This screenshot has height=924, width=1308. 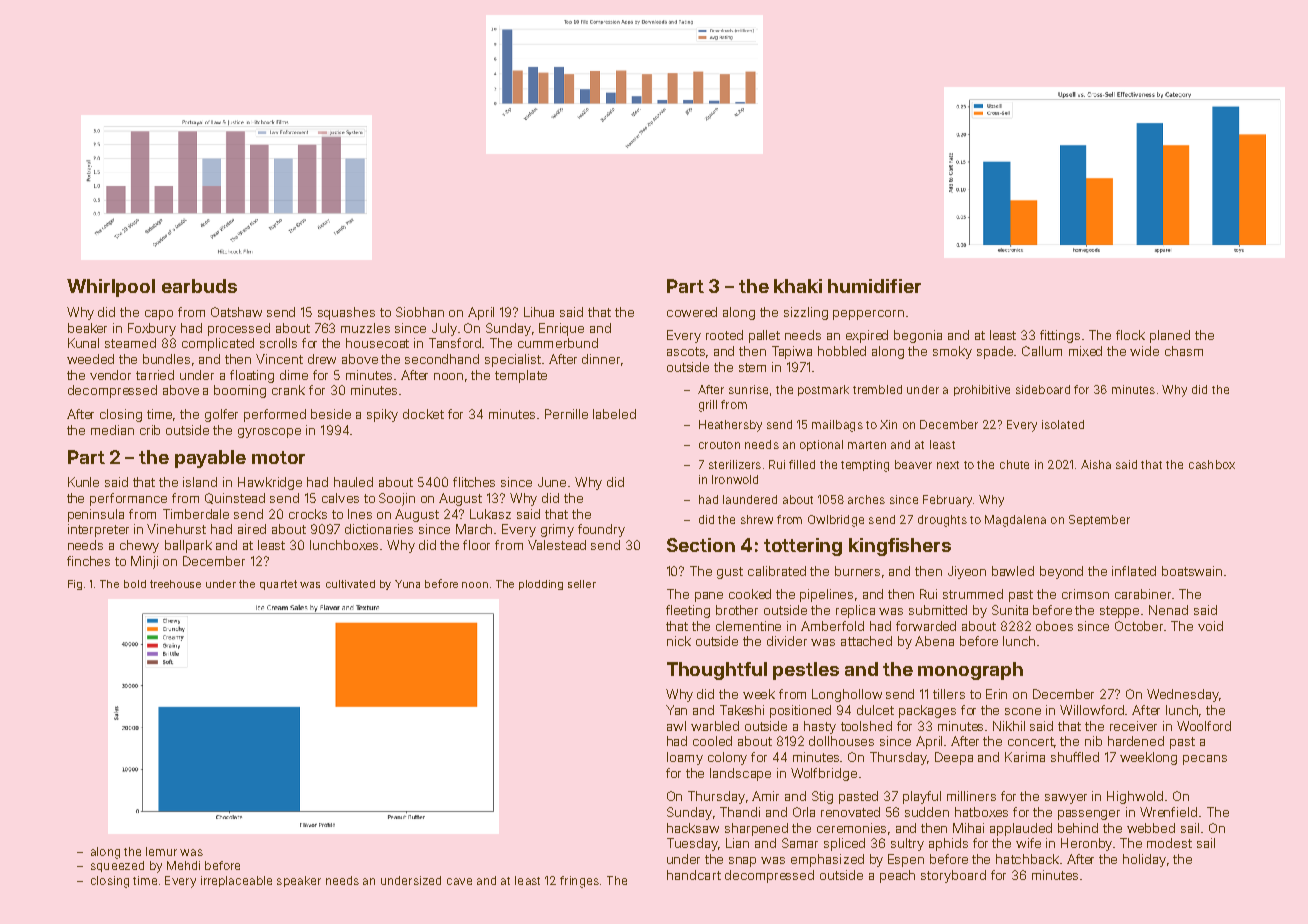 I want to click on flock, so click(x=1130, y=335).
